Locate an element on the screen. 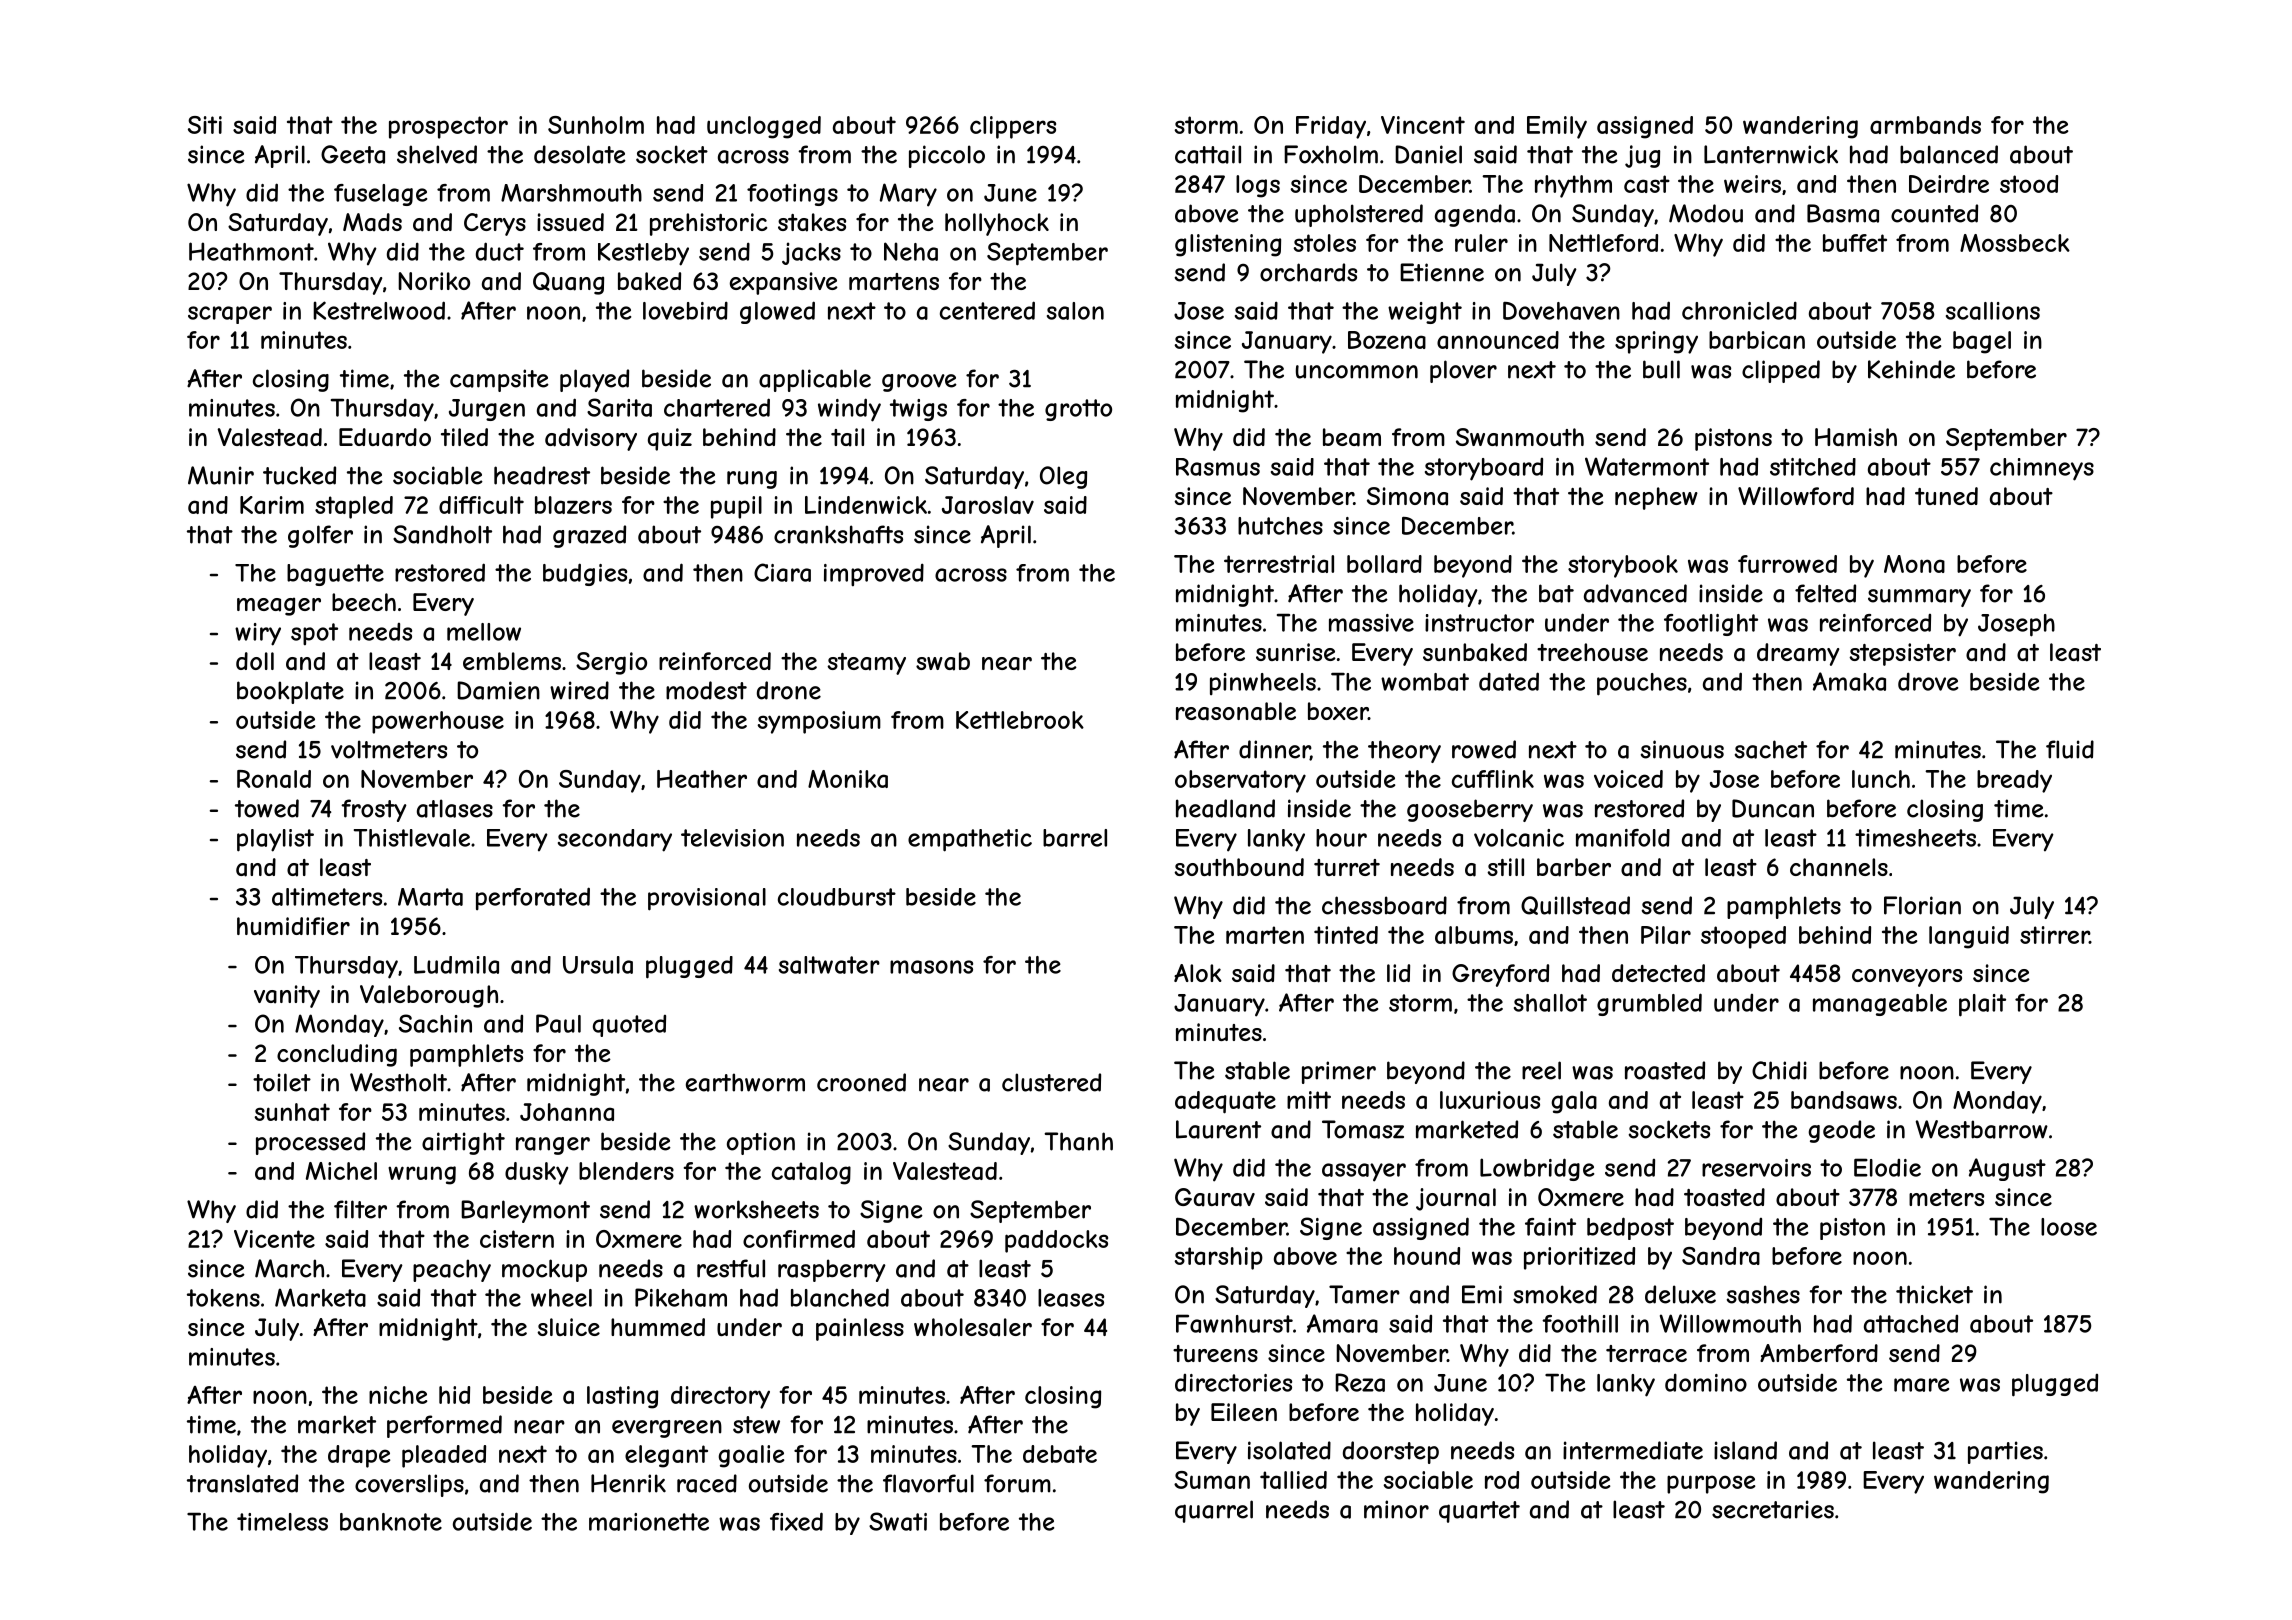 The width and height of the screenshot is (2292, 1620). marionette is located at coordinates (649, 1522).
